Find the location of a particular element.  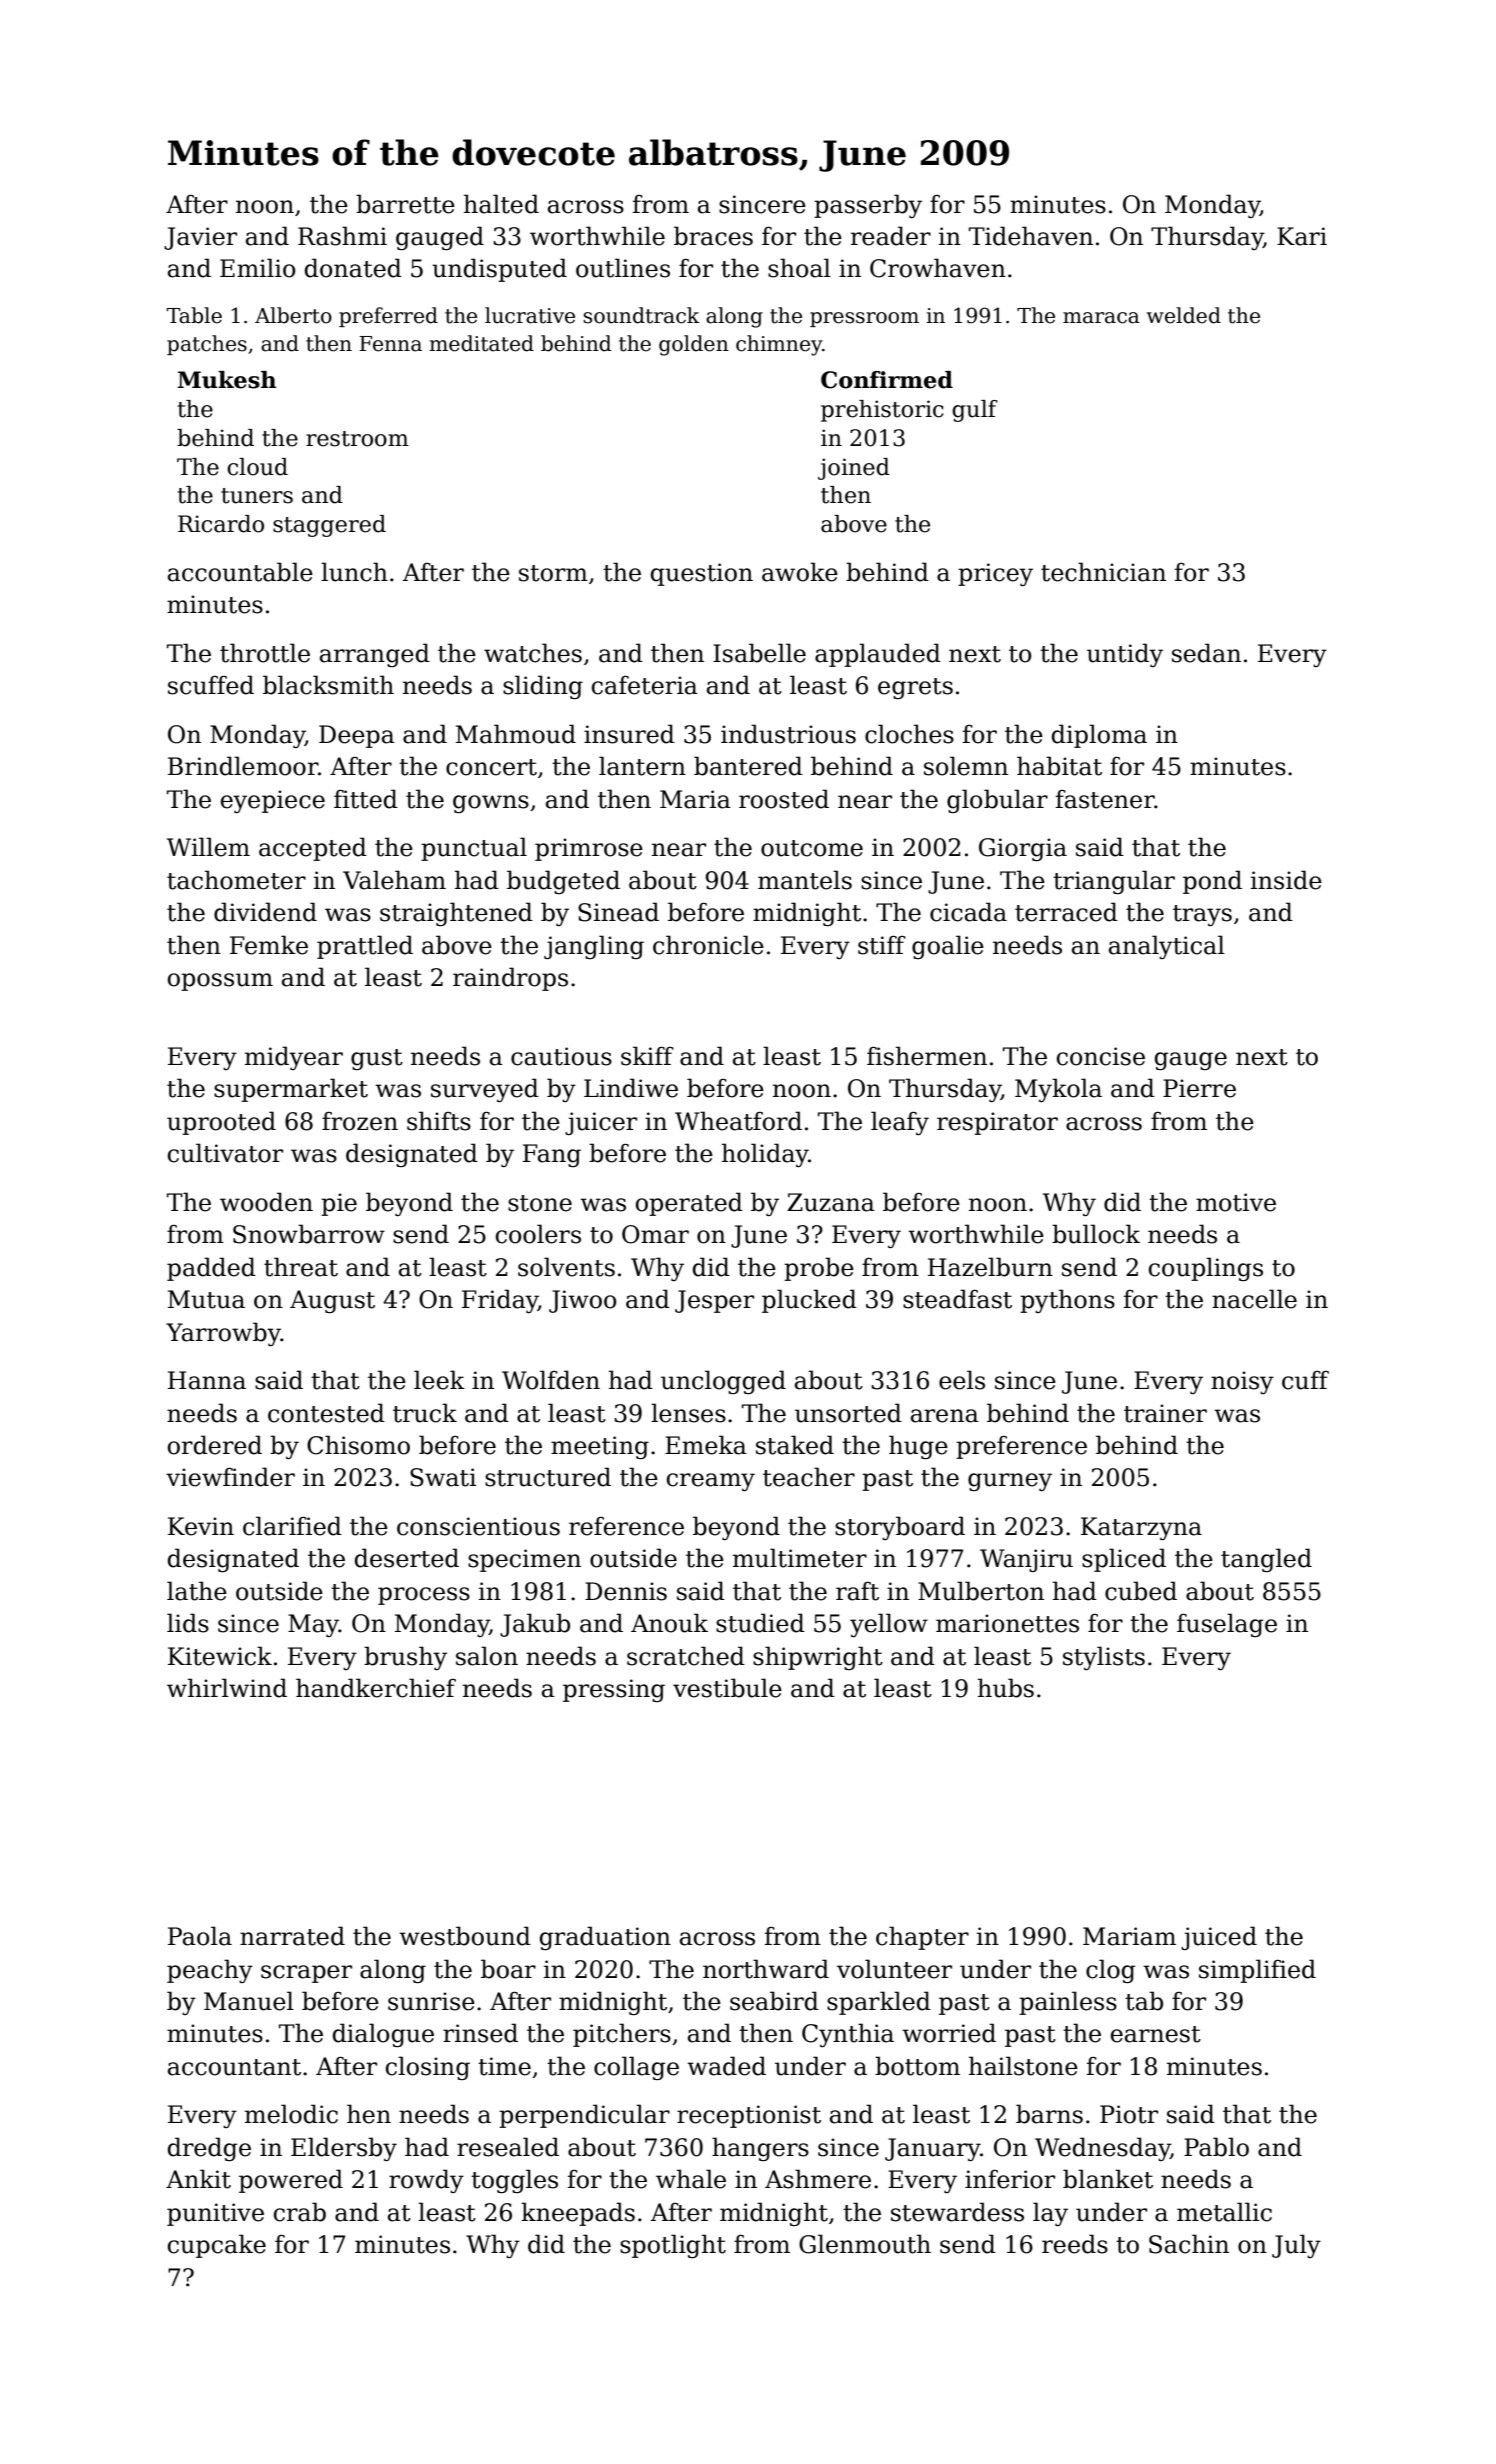

Tidehaven is located at coordinates (1031, 236).
